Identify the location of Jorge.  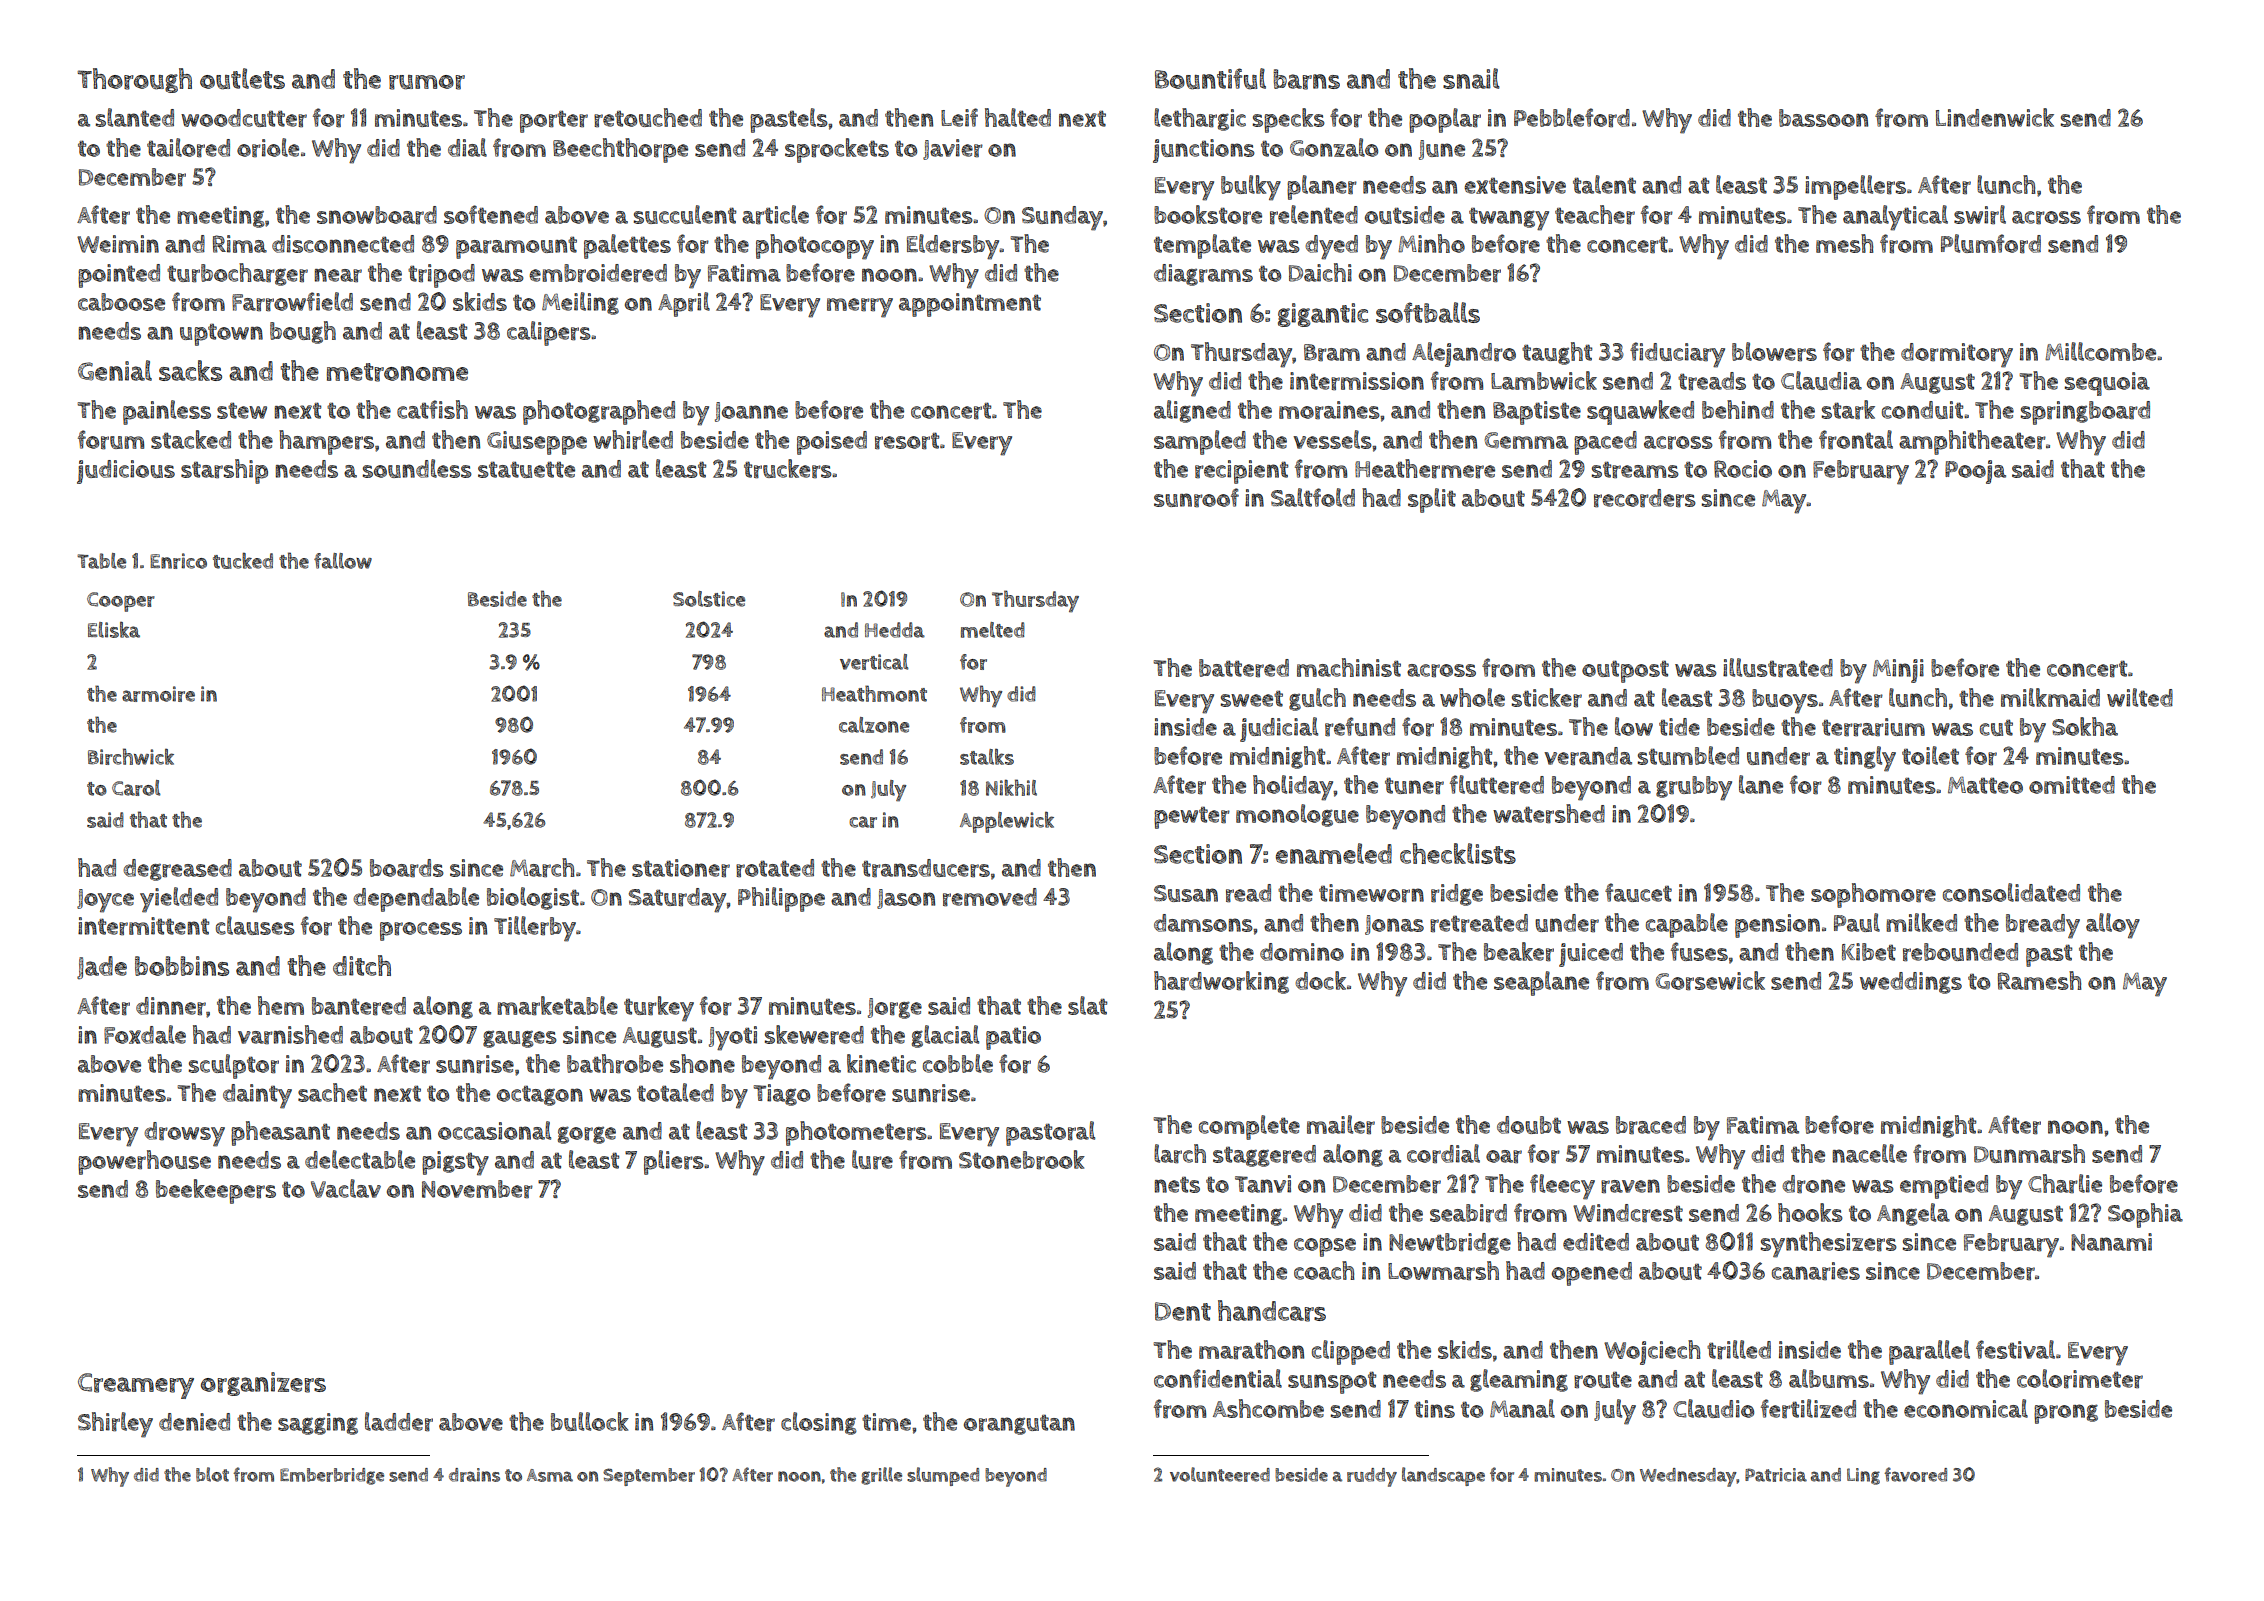
(895, 1008).
